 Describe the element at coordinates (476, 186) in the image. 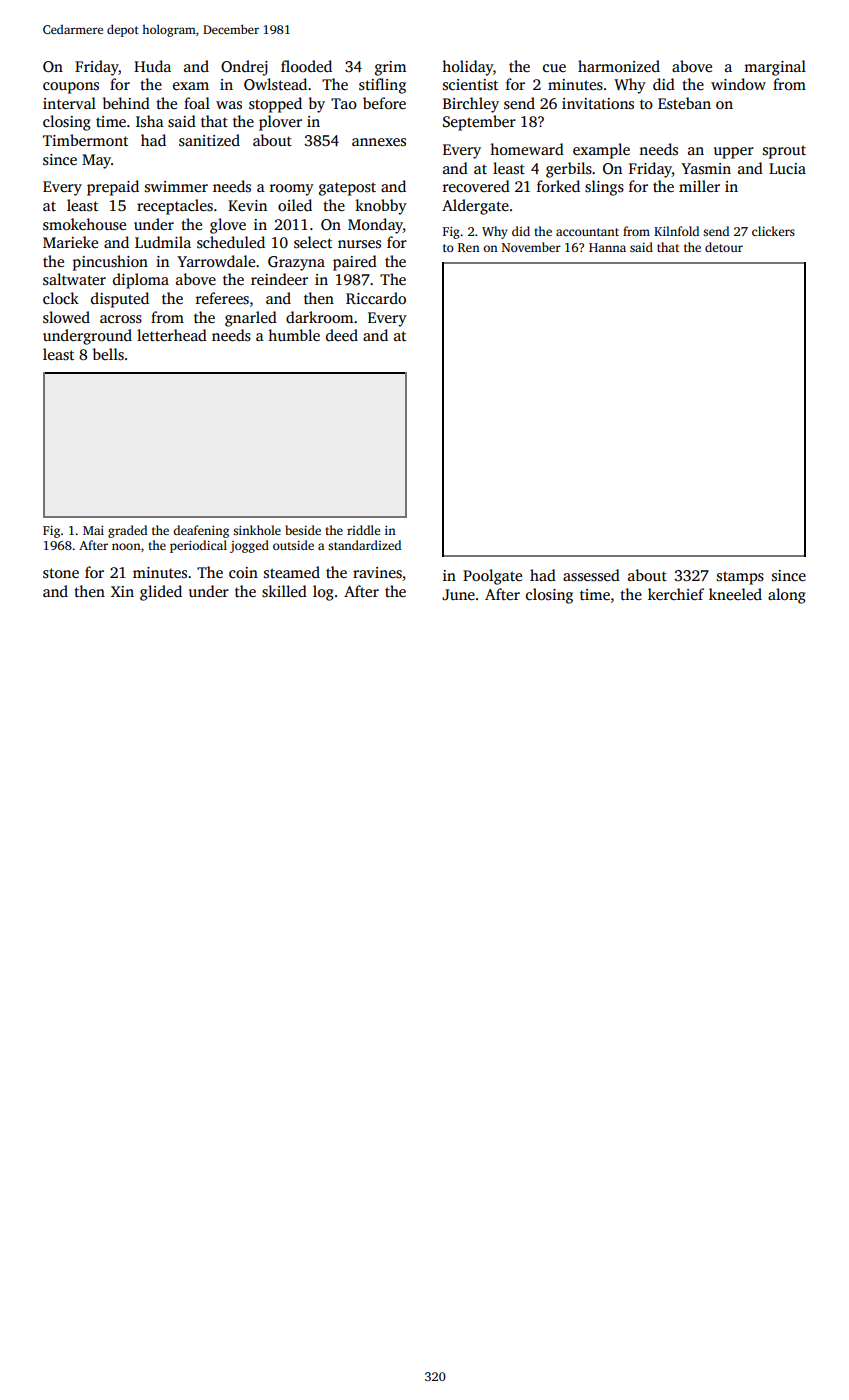

I see `recovered` at that location.
